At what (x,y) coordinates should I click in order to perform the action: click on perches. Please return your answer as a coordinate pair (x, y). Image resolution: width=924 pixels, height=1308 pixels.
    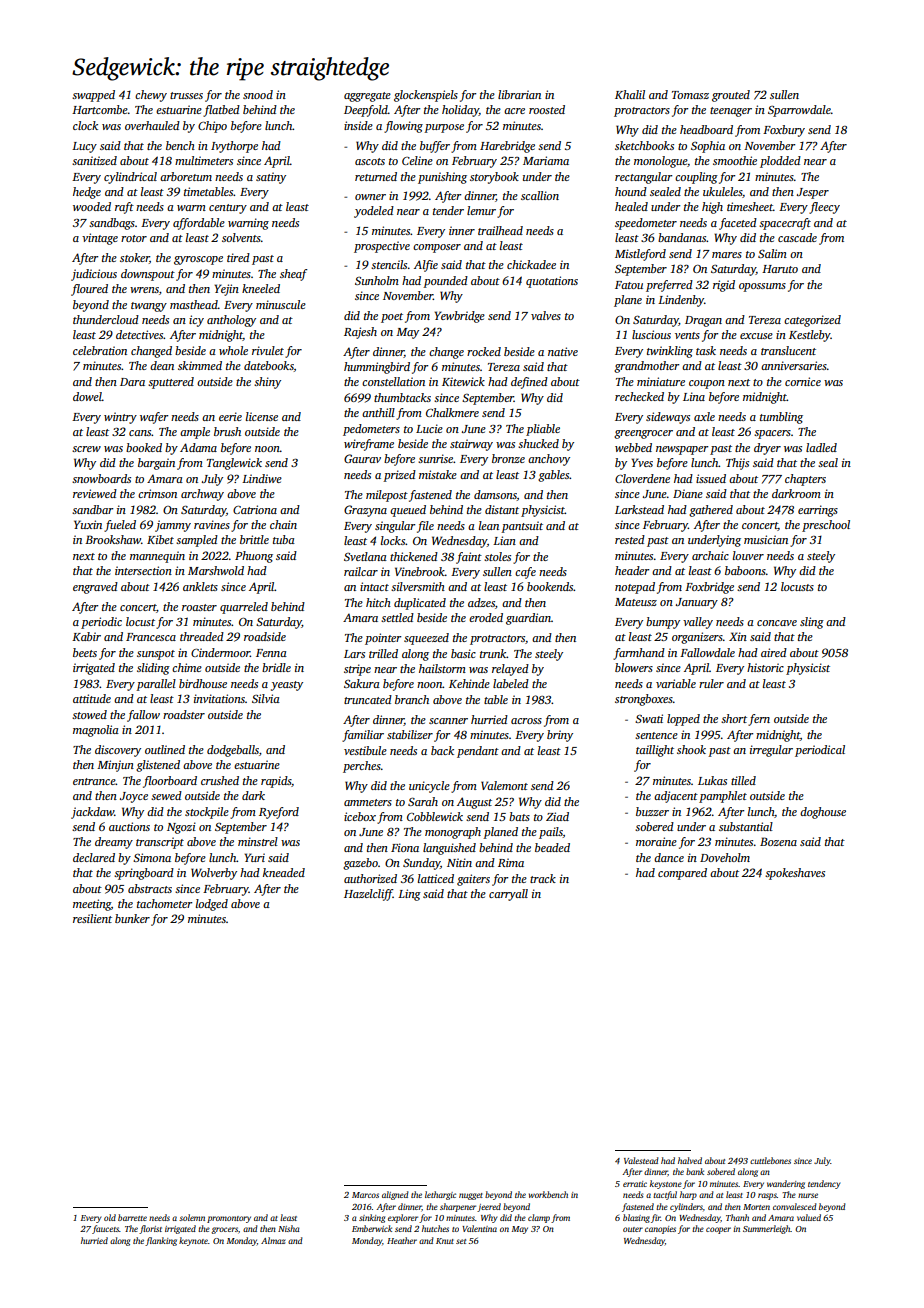
    Looking at the image, I should click on (362, 767).
